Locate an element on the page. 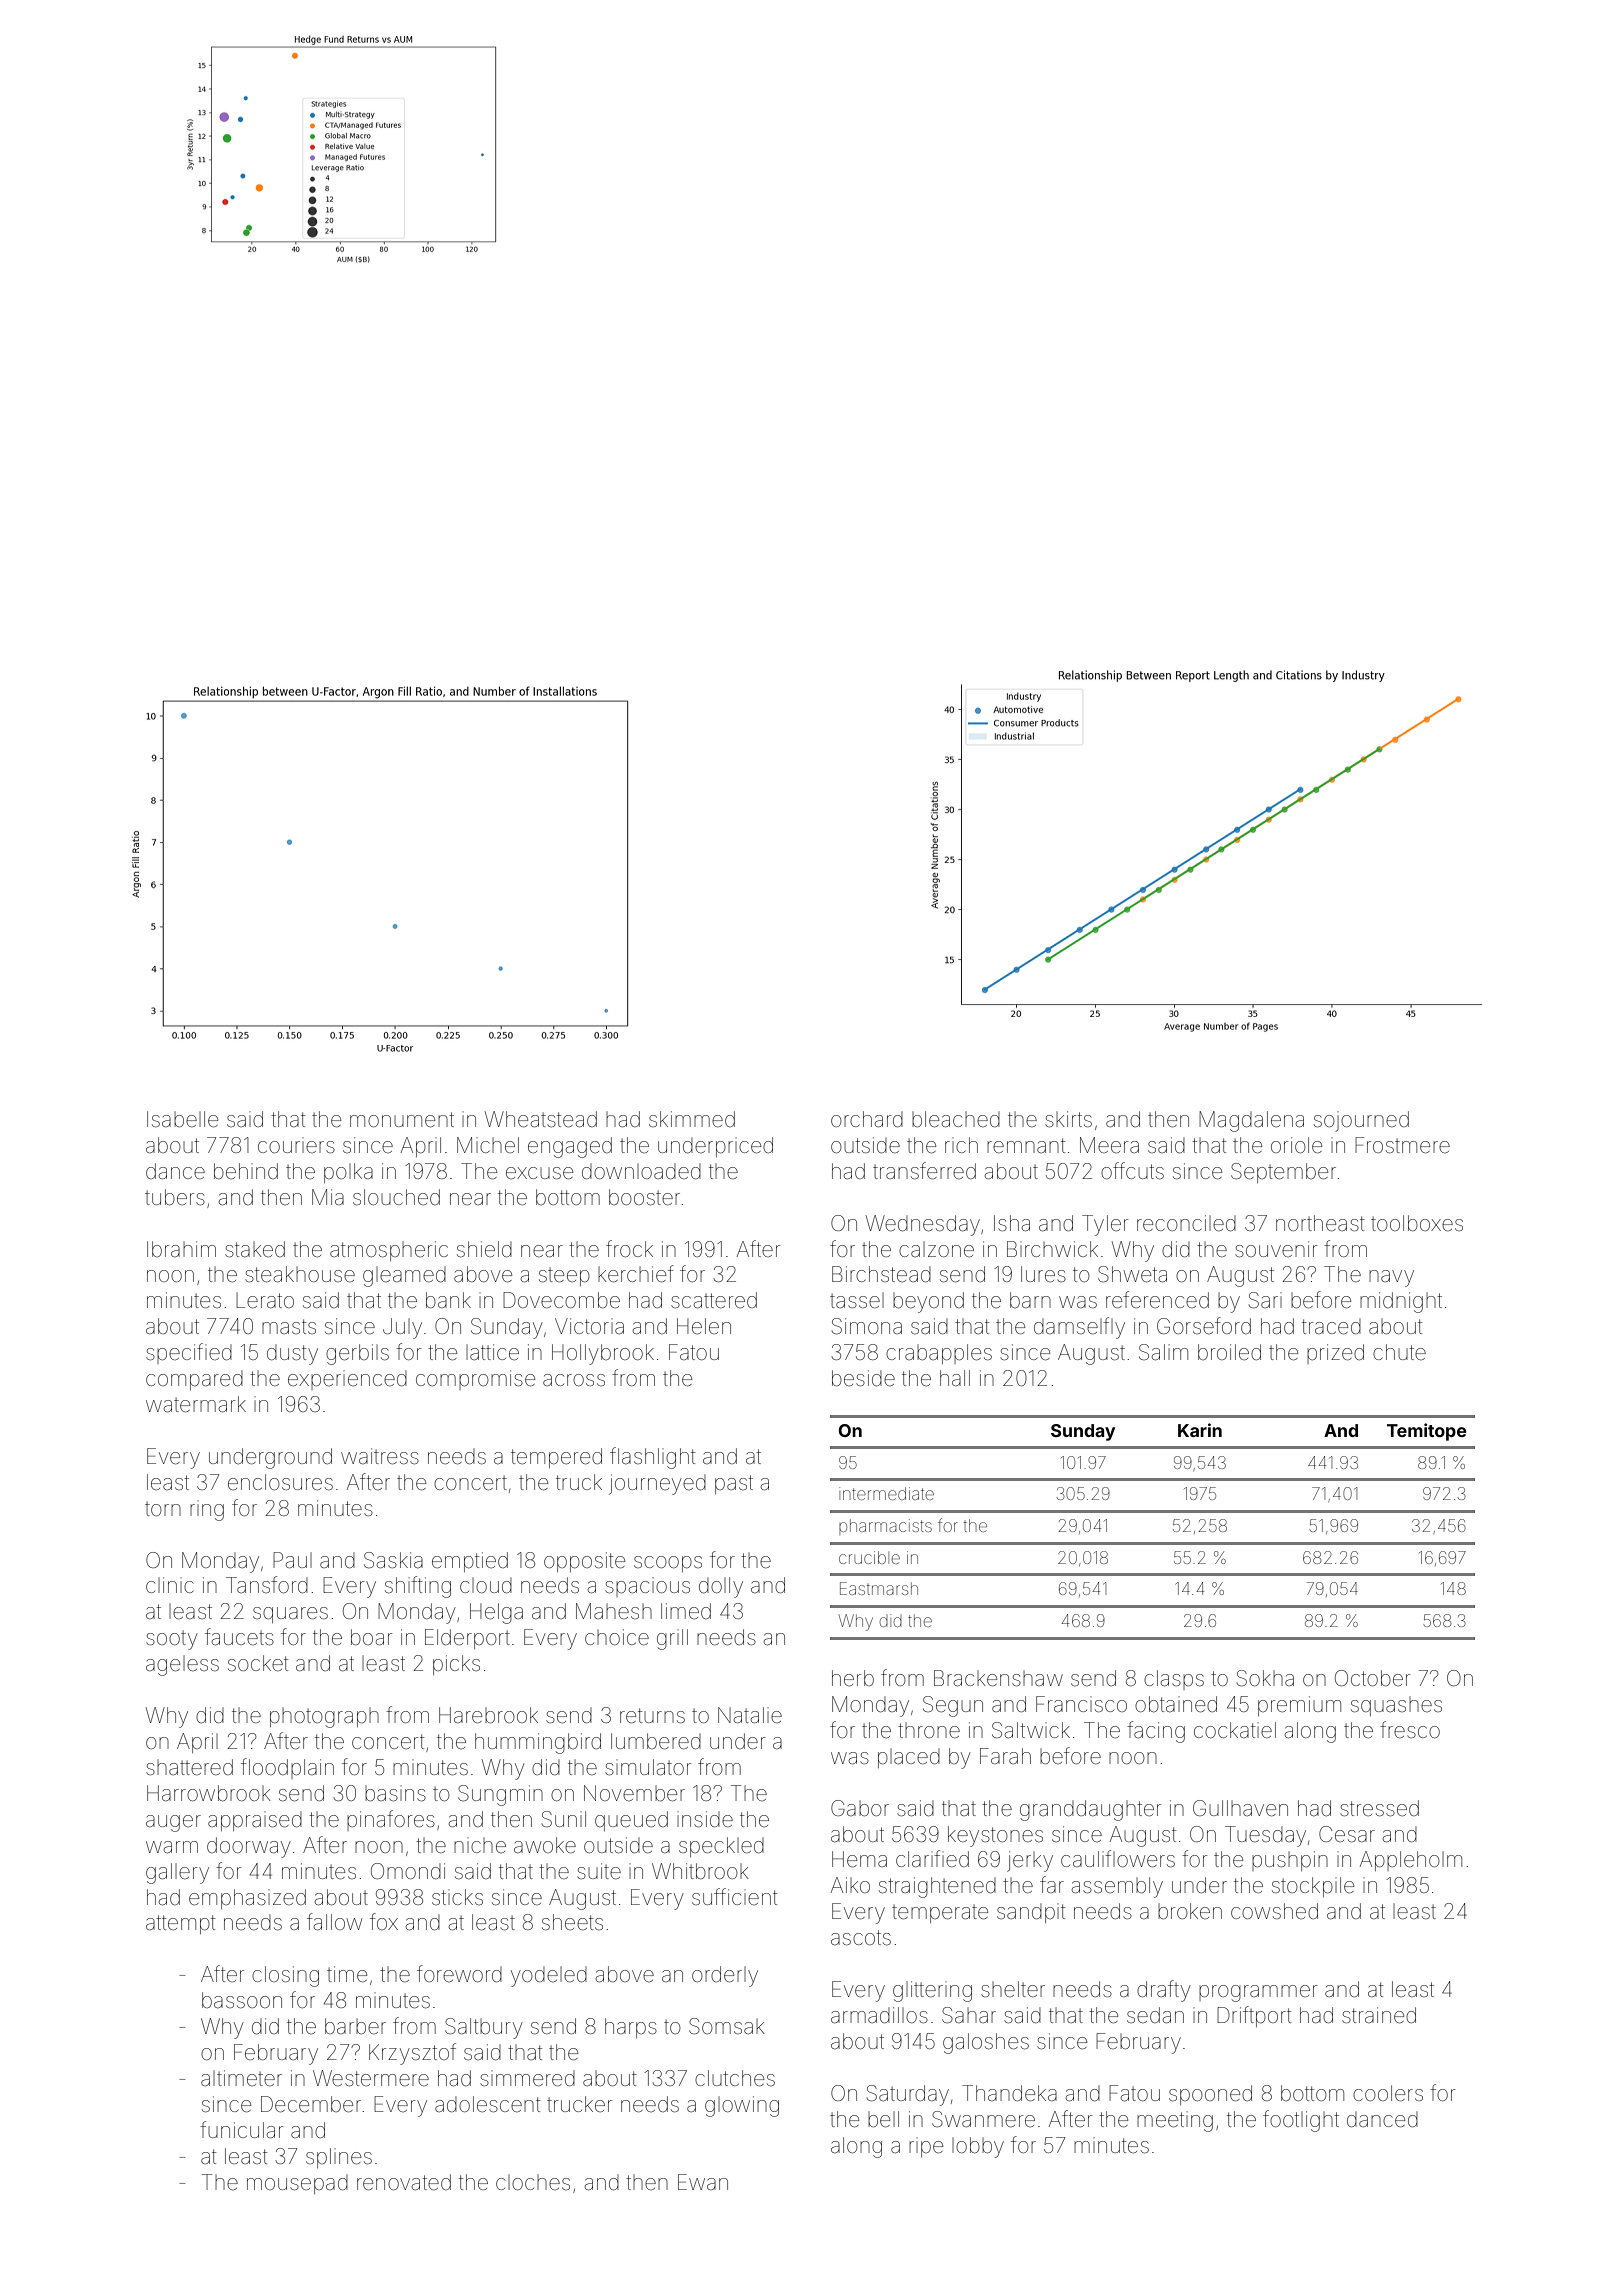 This document has height=2292, width=1620. clasps is located at coordinates (1174, 1680).
